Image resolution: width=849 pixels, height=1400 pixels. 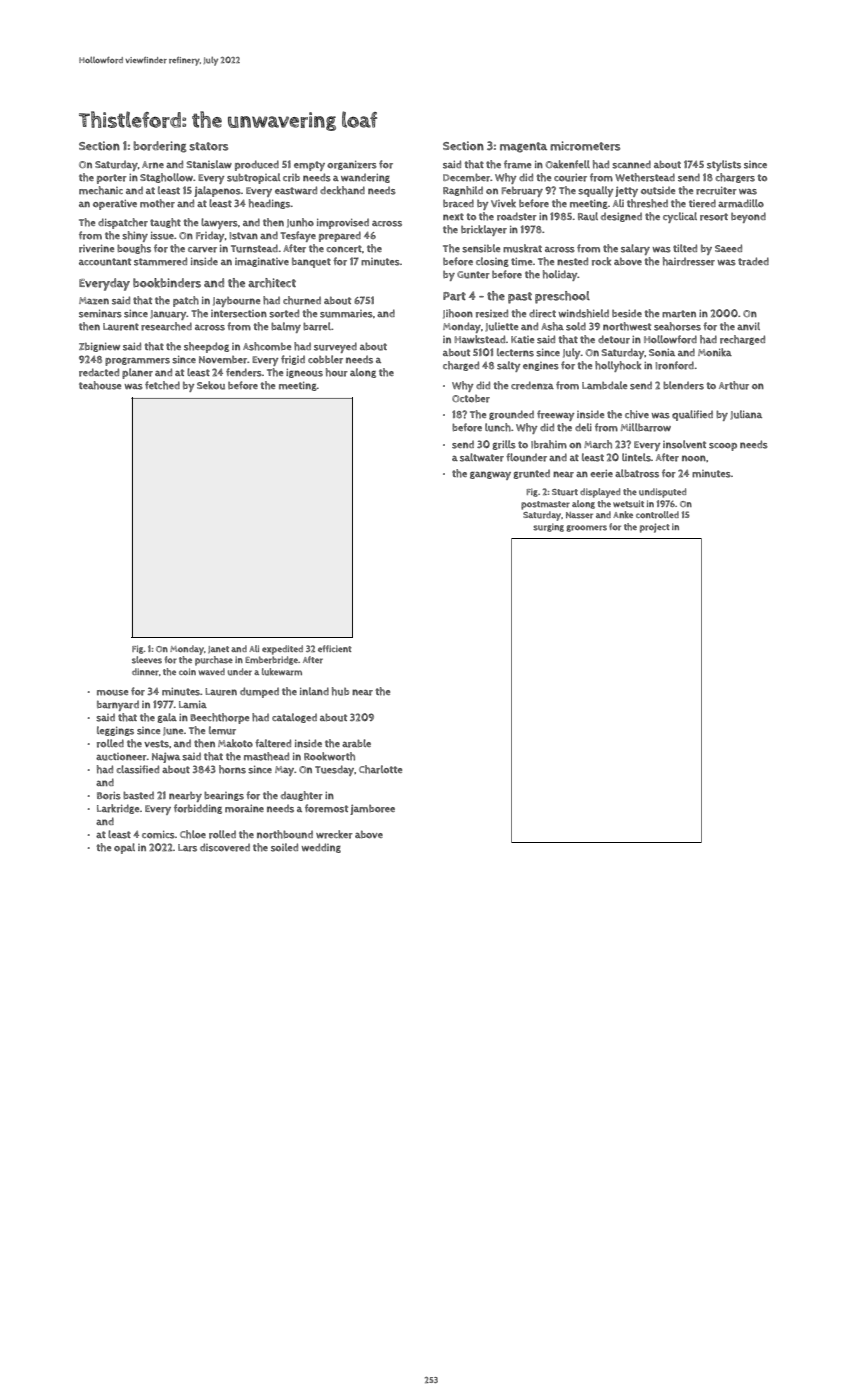 What do you see at coordinates (335, 648) in the screenshot?
I see `efficient` at bounding box center [335, 648].
